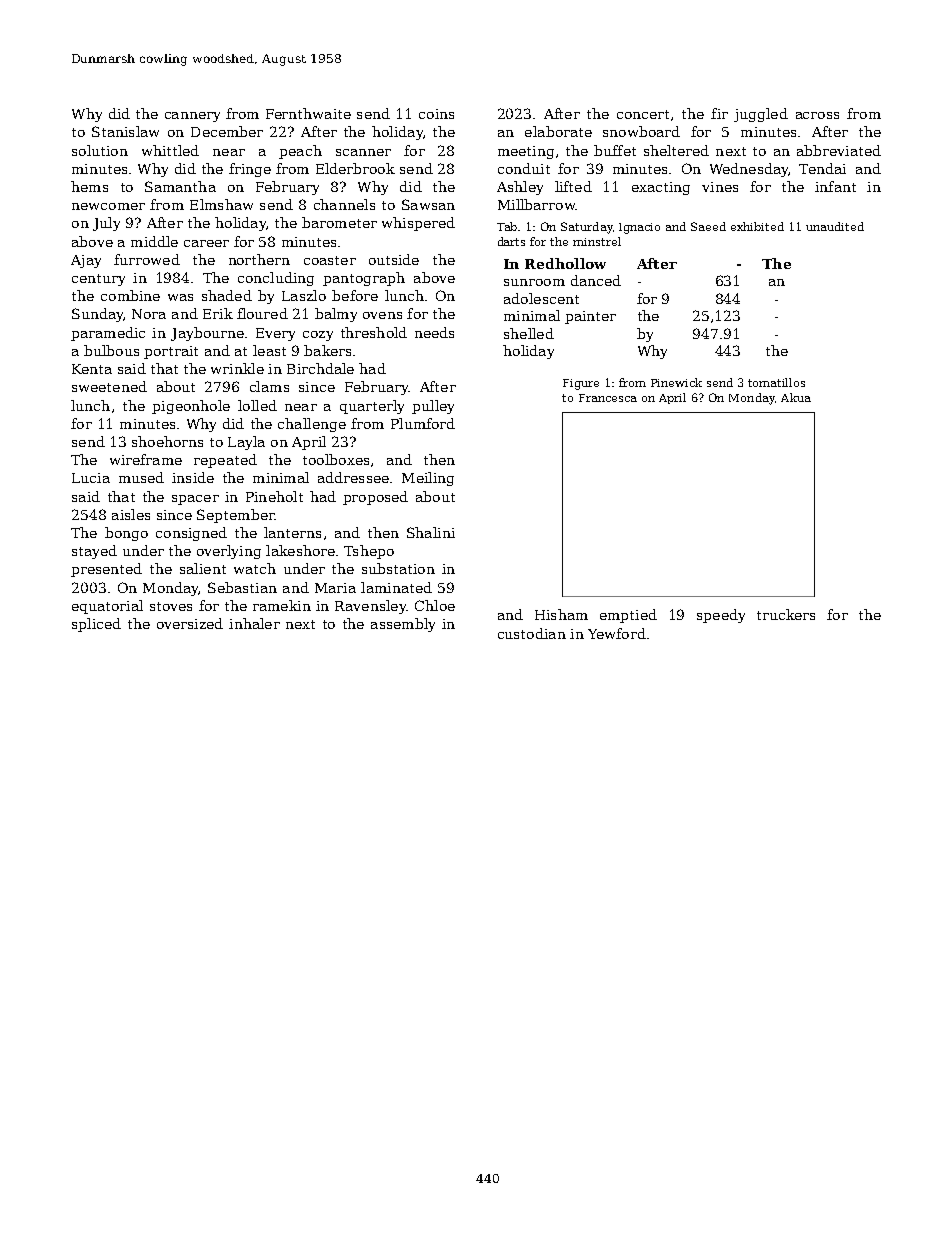  Describe the element at coordinates (106, 570) in the screenshot. I see `presented` at that location.
